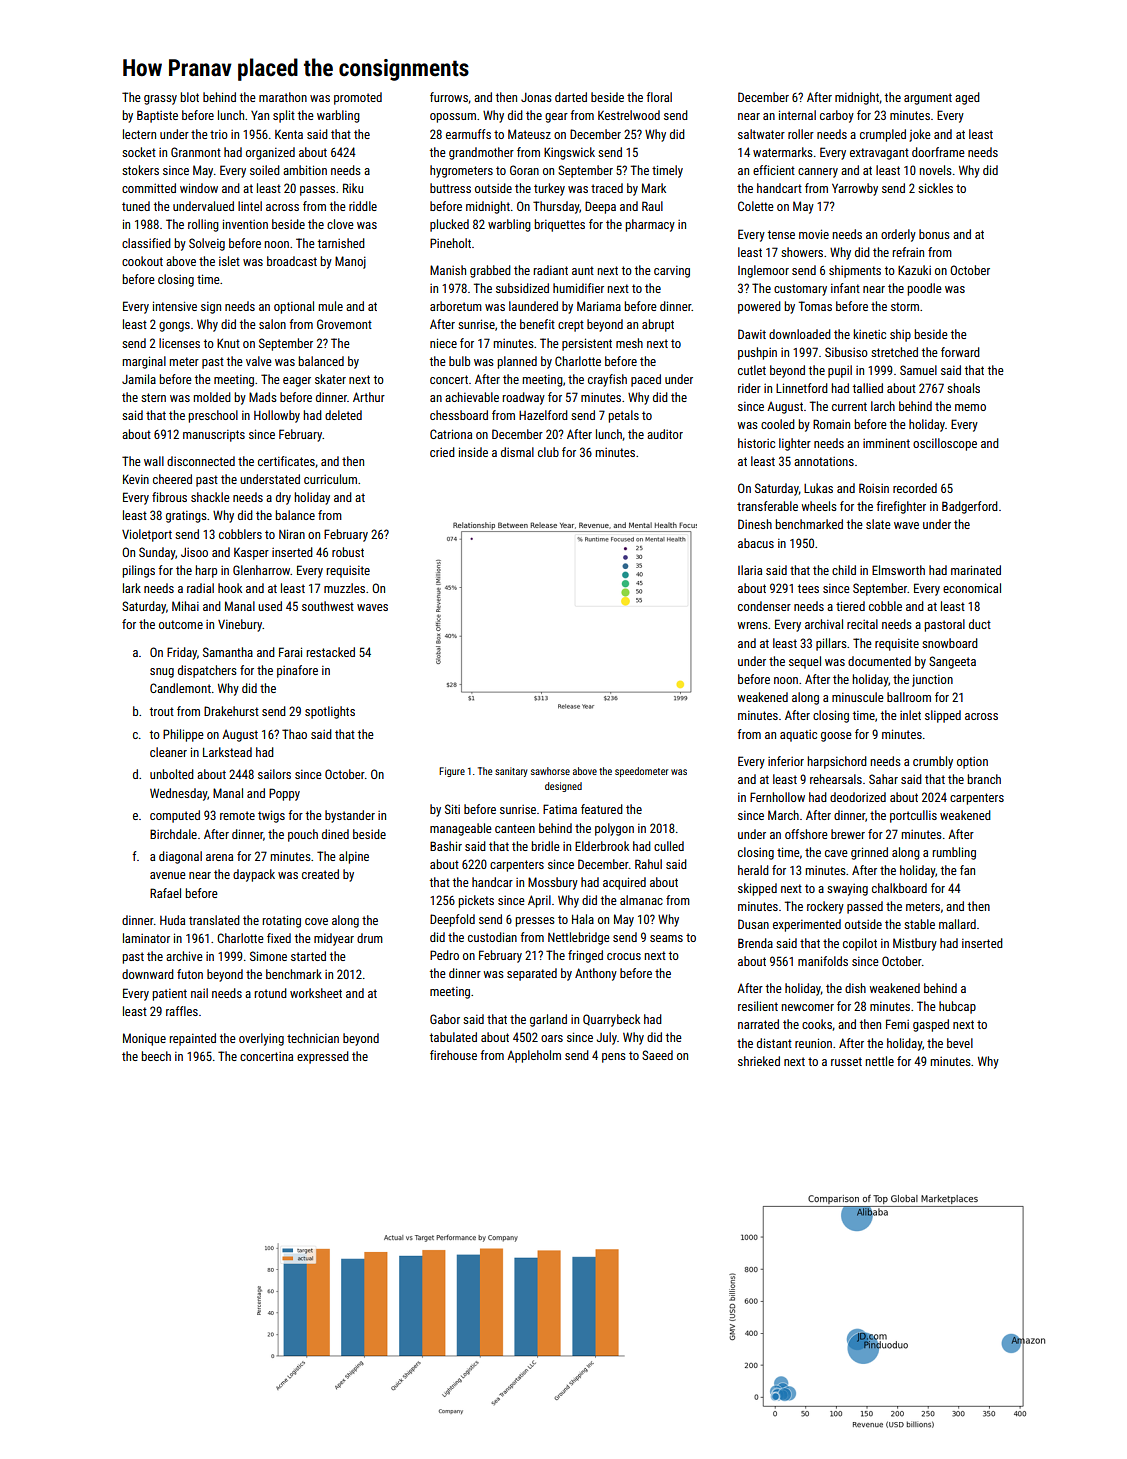 This screenshot has width=1127, height=1459. I want to click on Solveig, so click(207, 244).
